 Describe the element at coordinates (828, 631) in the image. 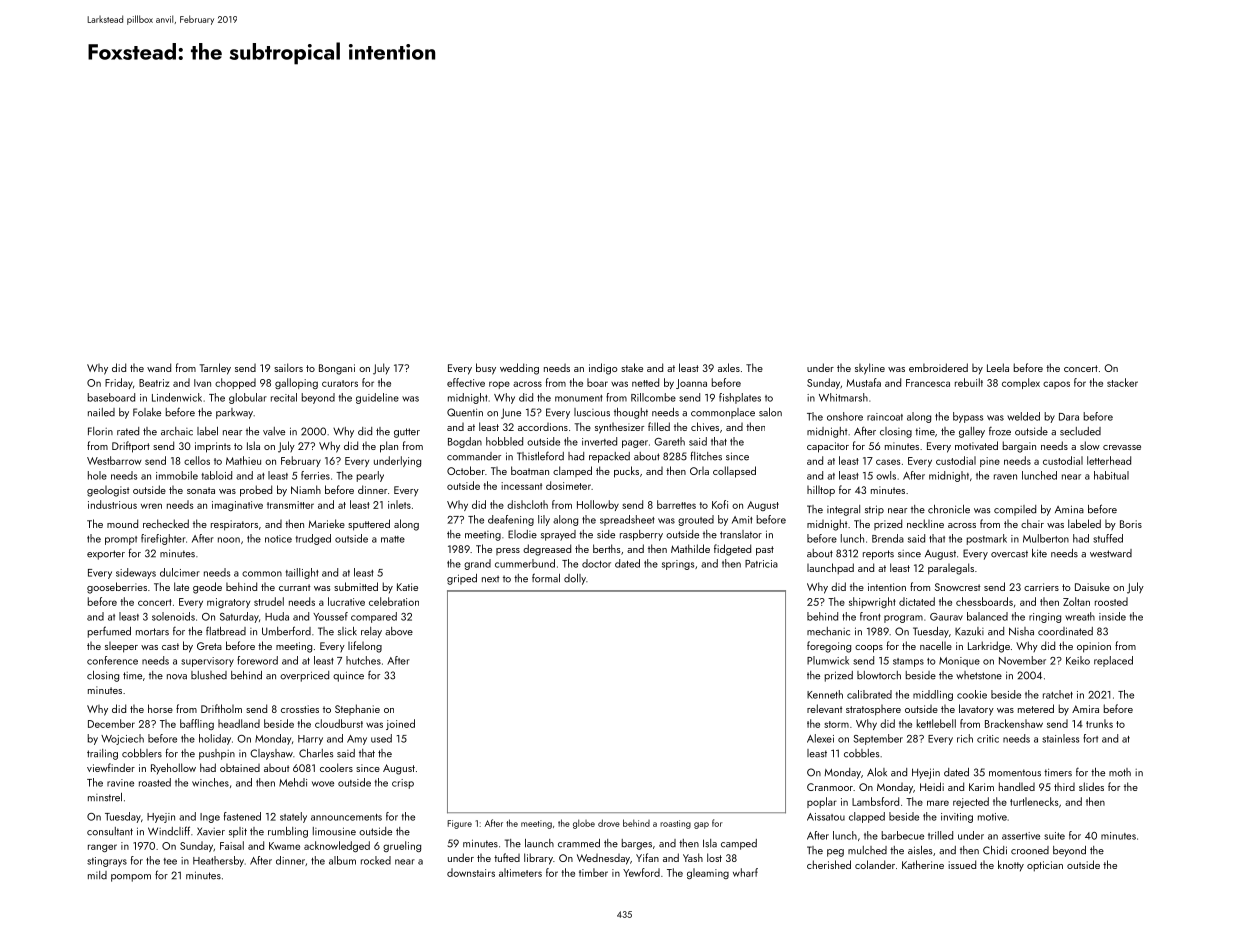

I see `mechanic` at that location.
